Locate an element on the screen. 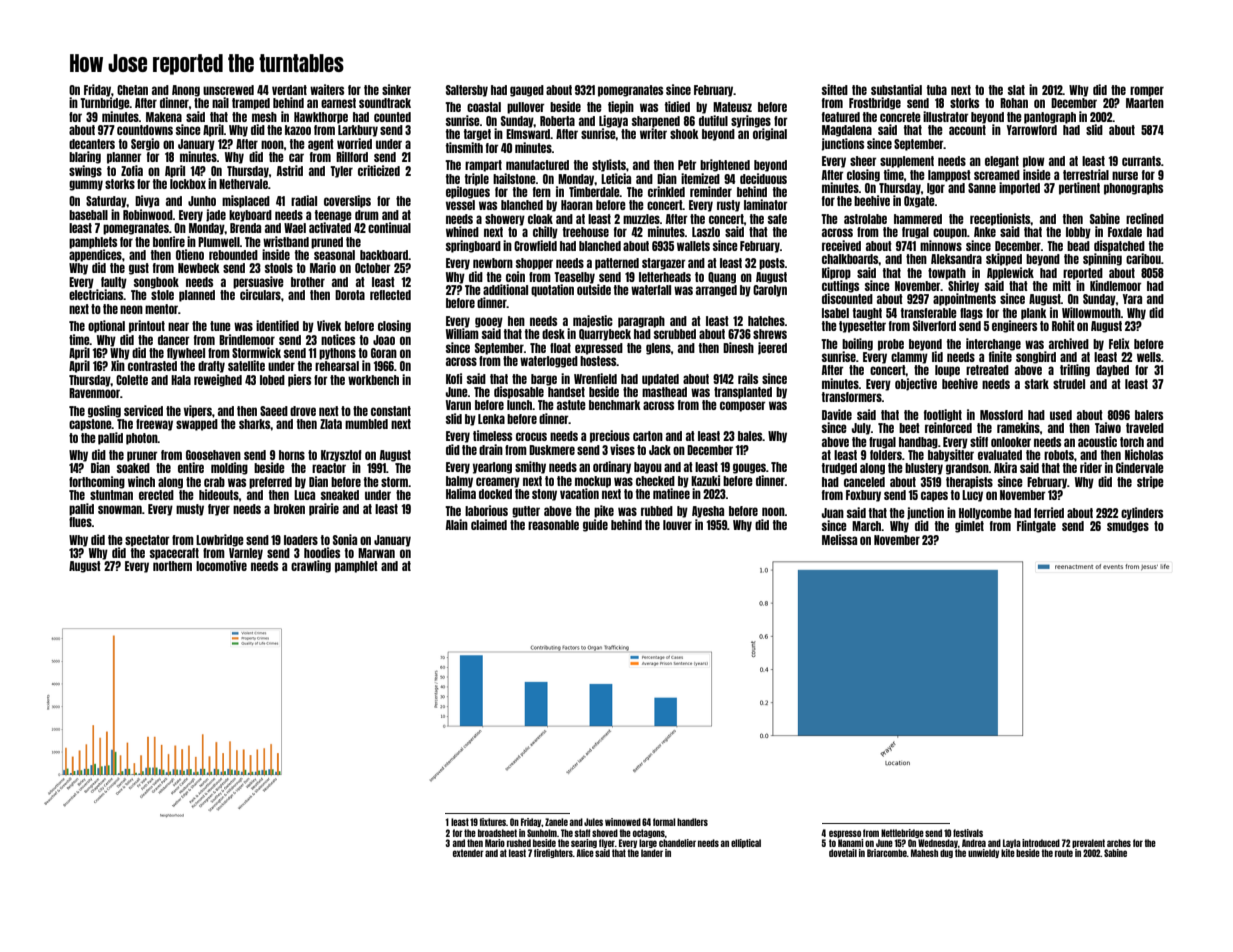  tuba is located at coordinates (937, 90).
